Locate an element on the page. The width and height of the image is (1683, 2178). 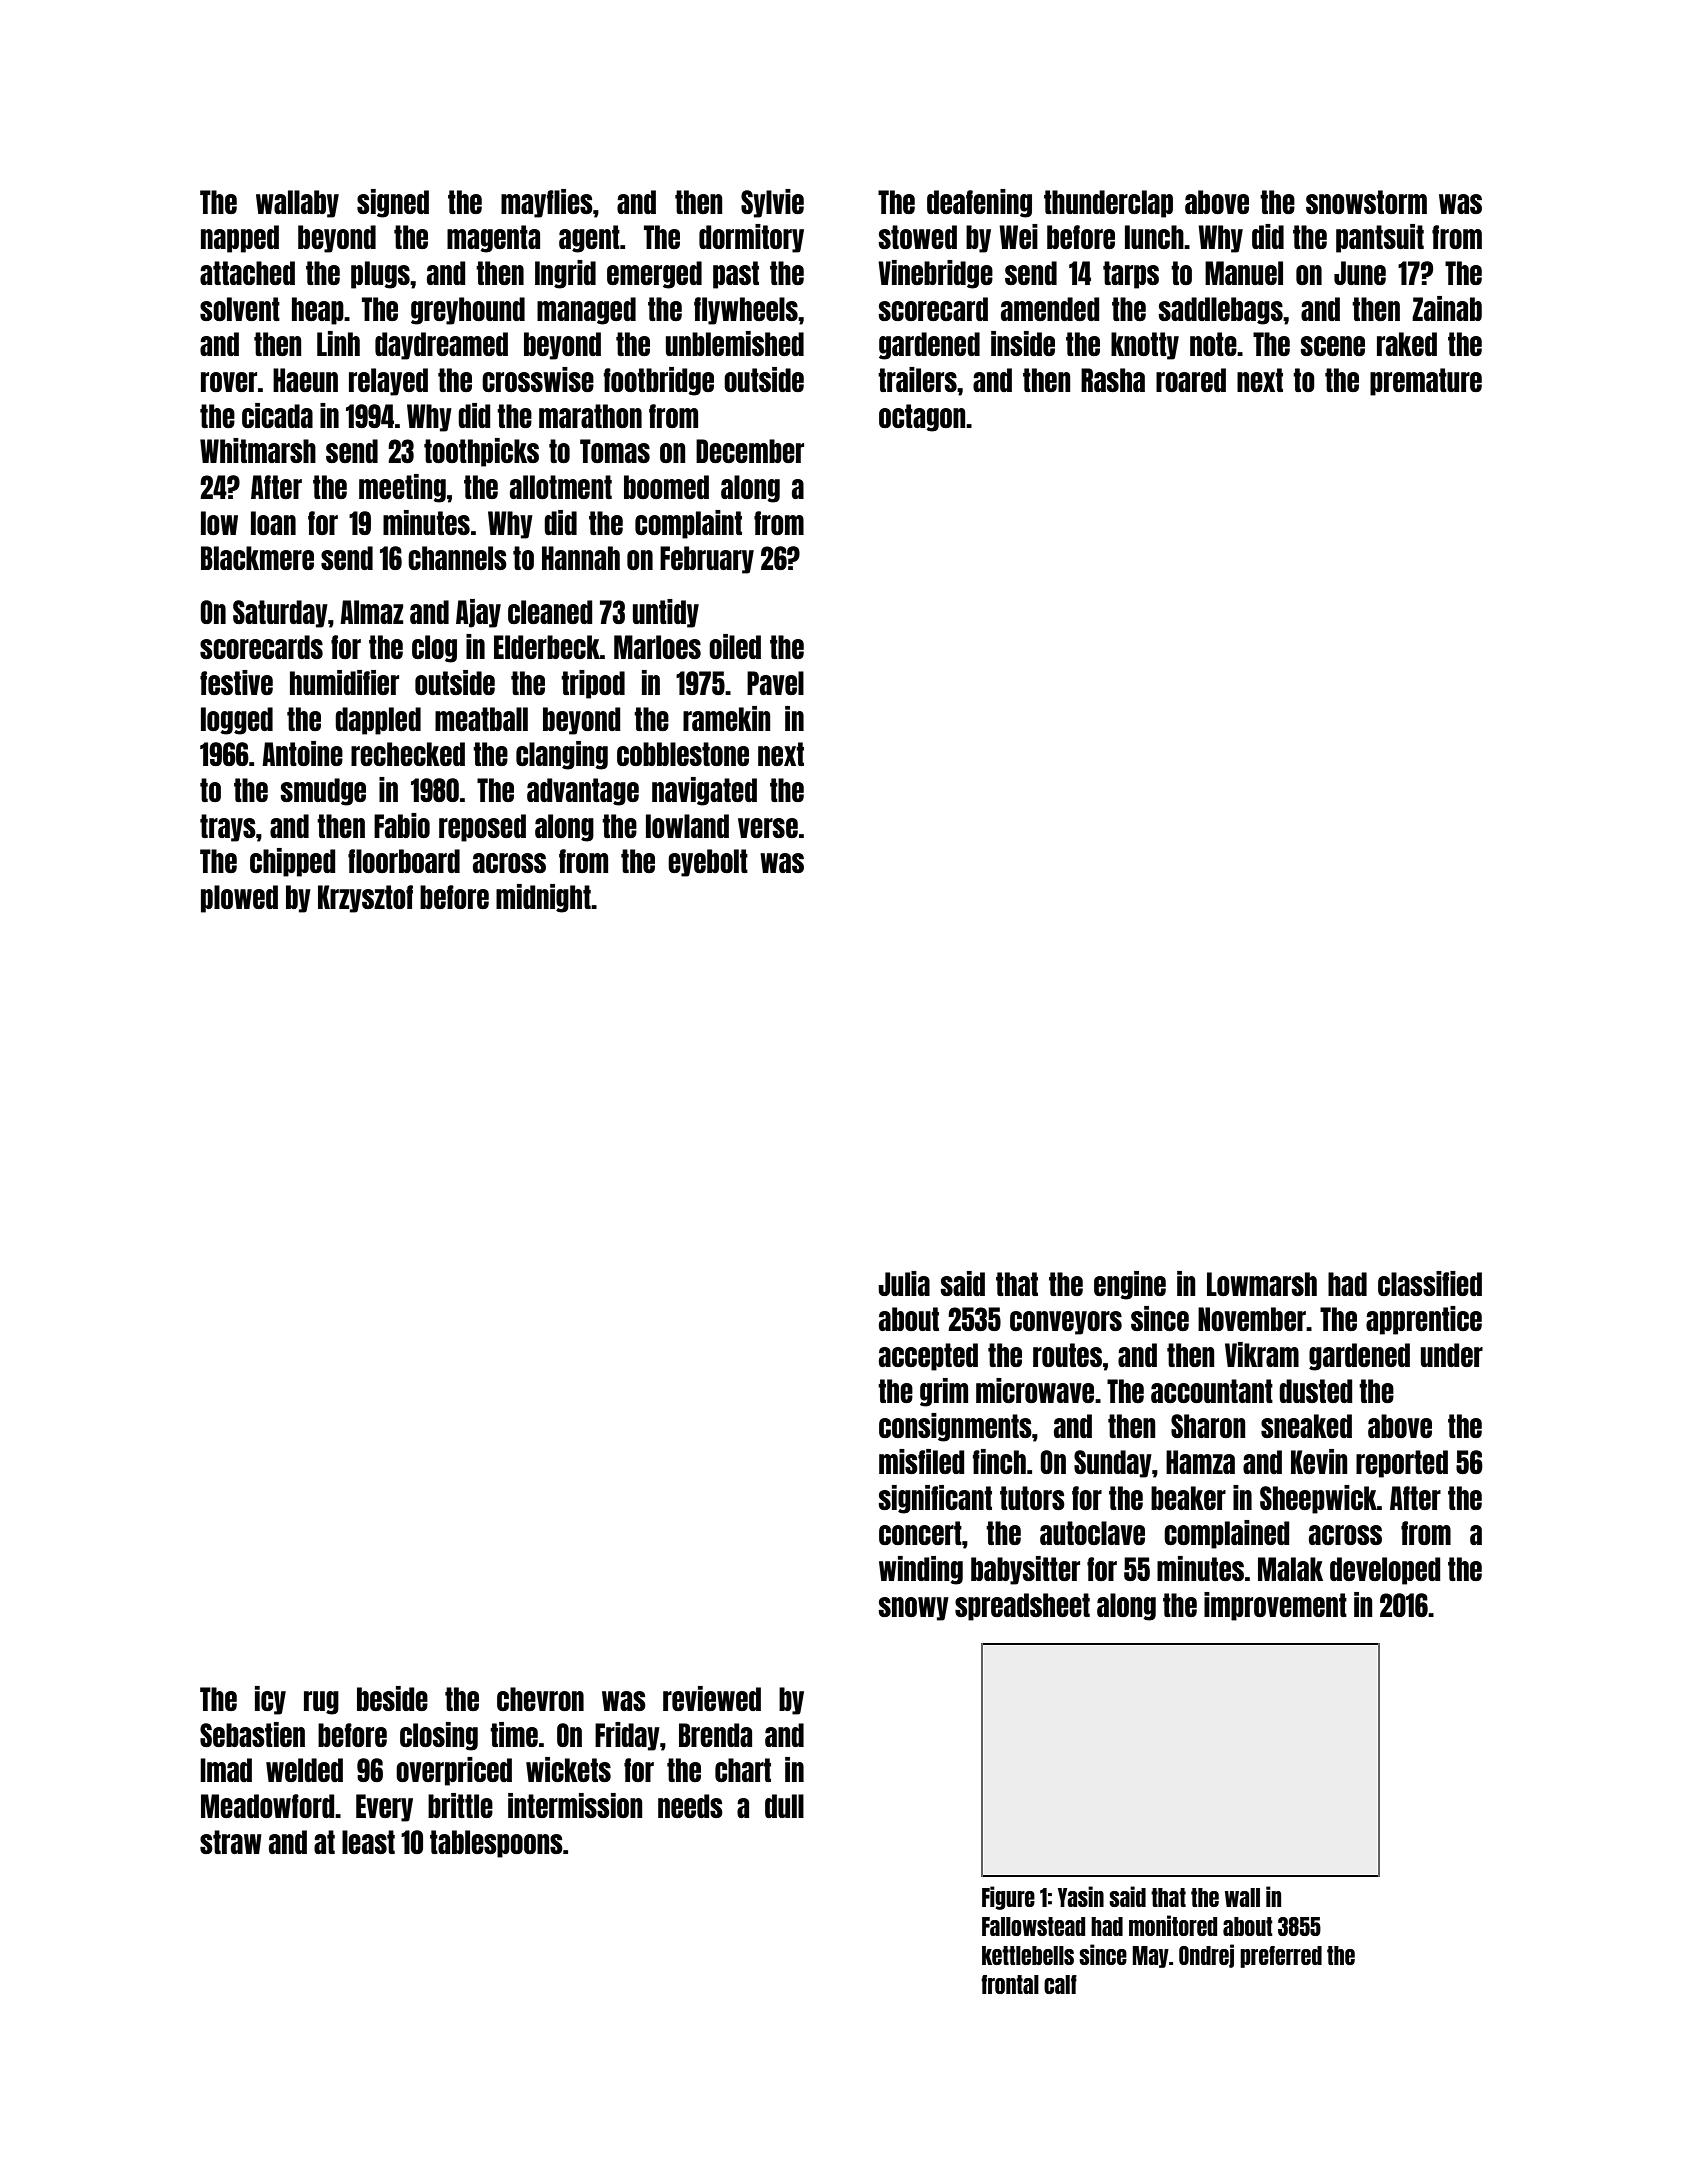
classified is located at coordinates (1430, 1283).
